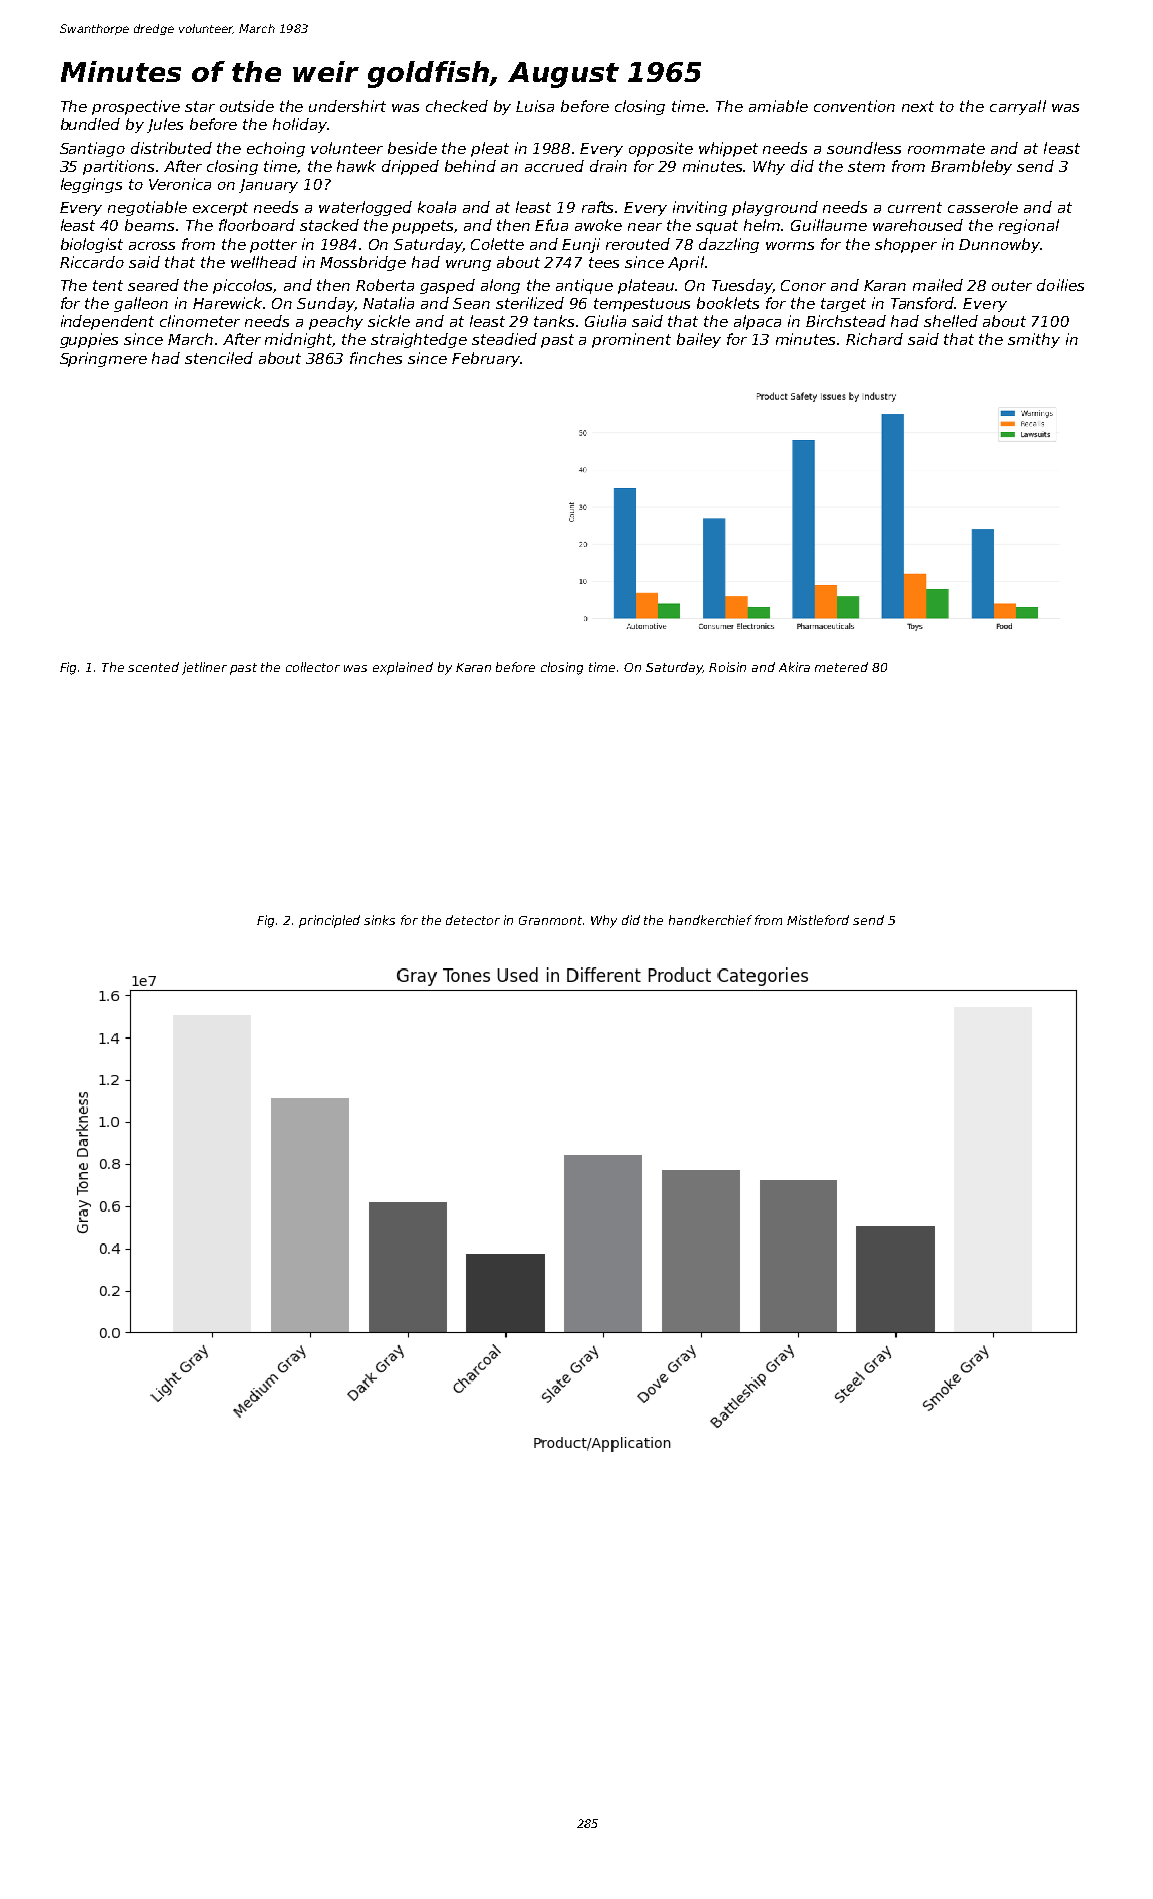 This screenshot has width=1153, height=1899. Describe the element at coordinates (530, 303) in the screenshot. I see `sterilized` at that location.
